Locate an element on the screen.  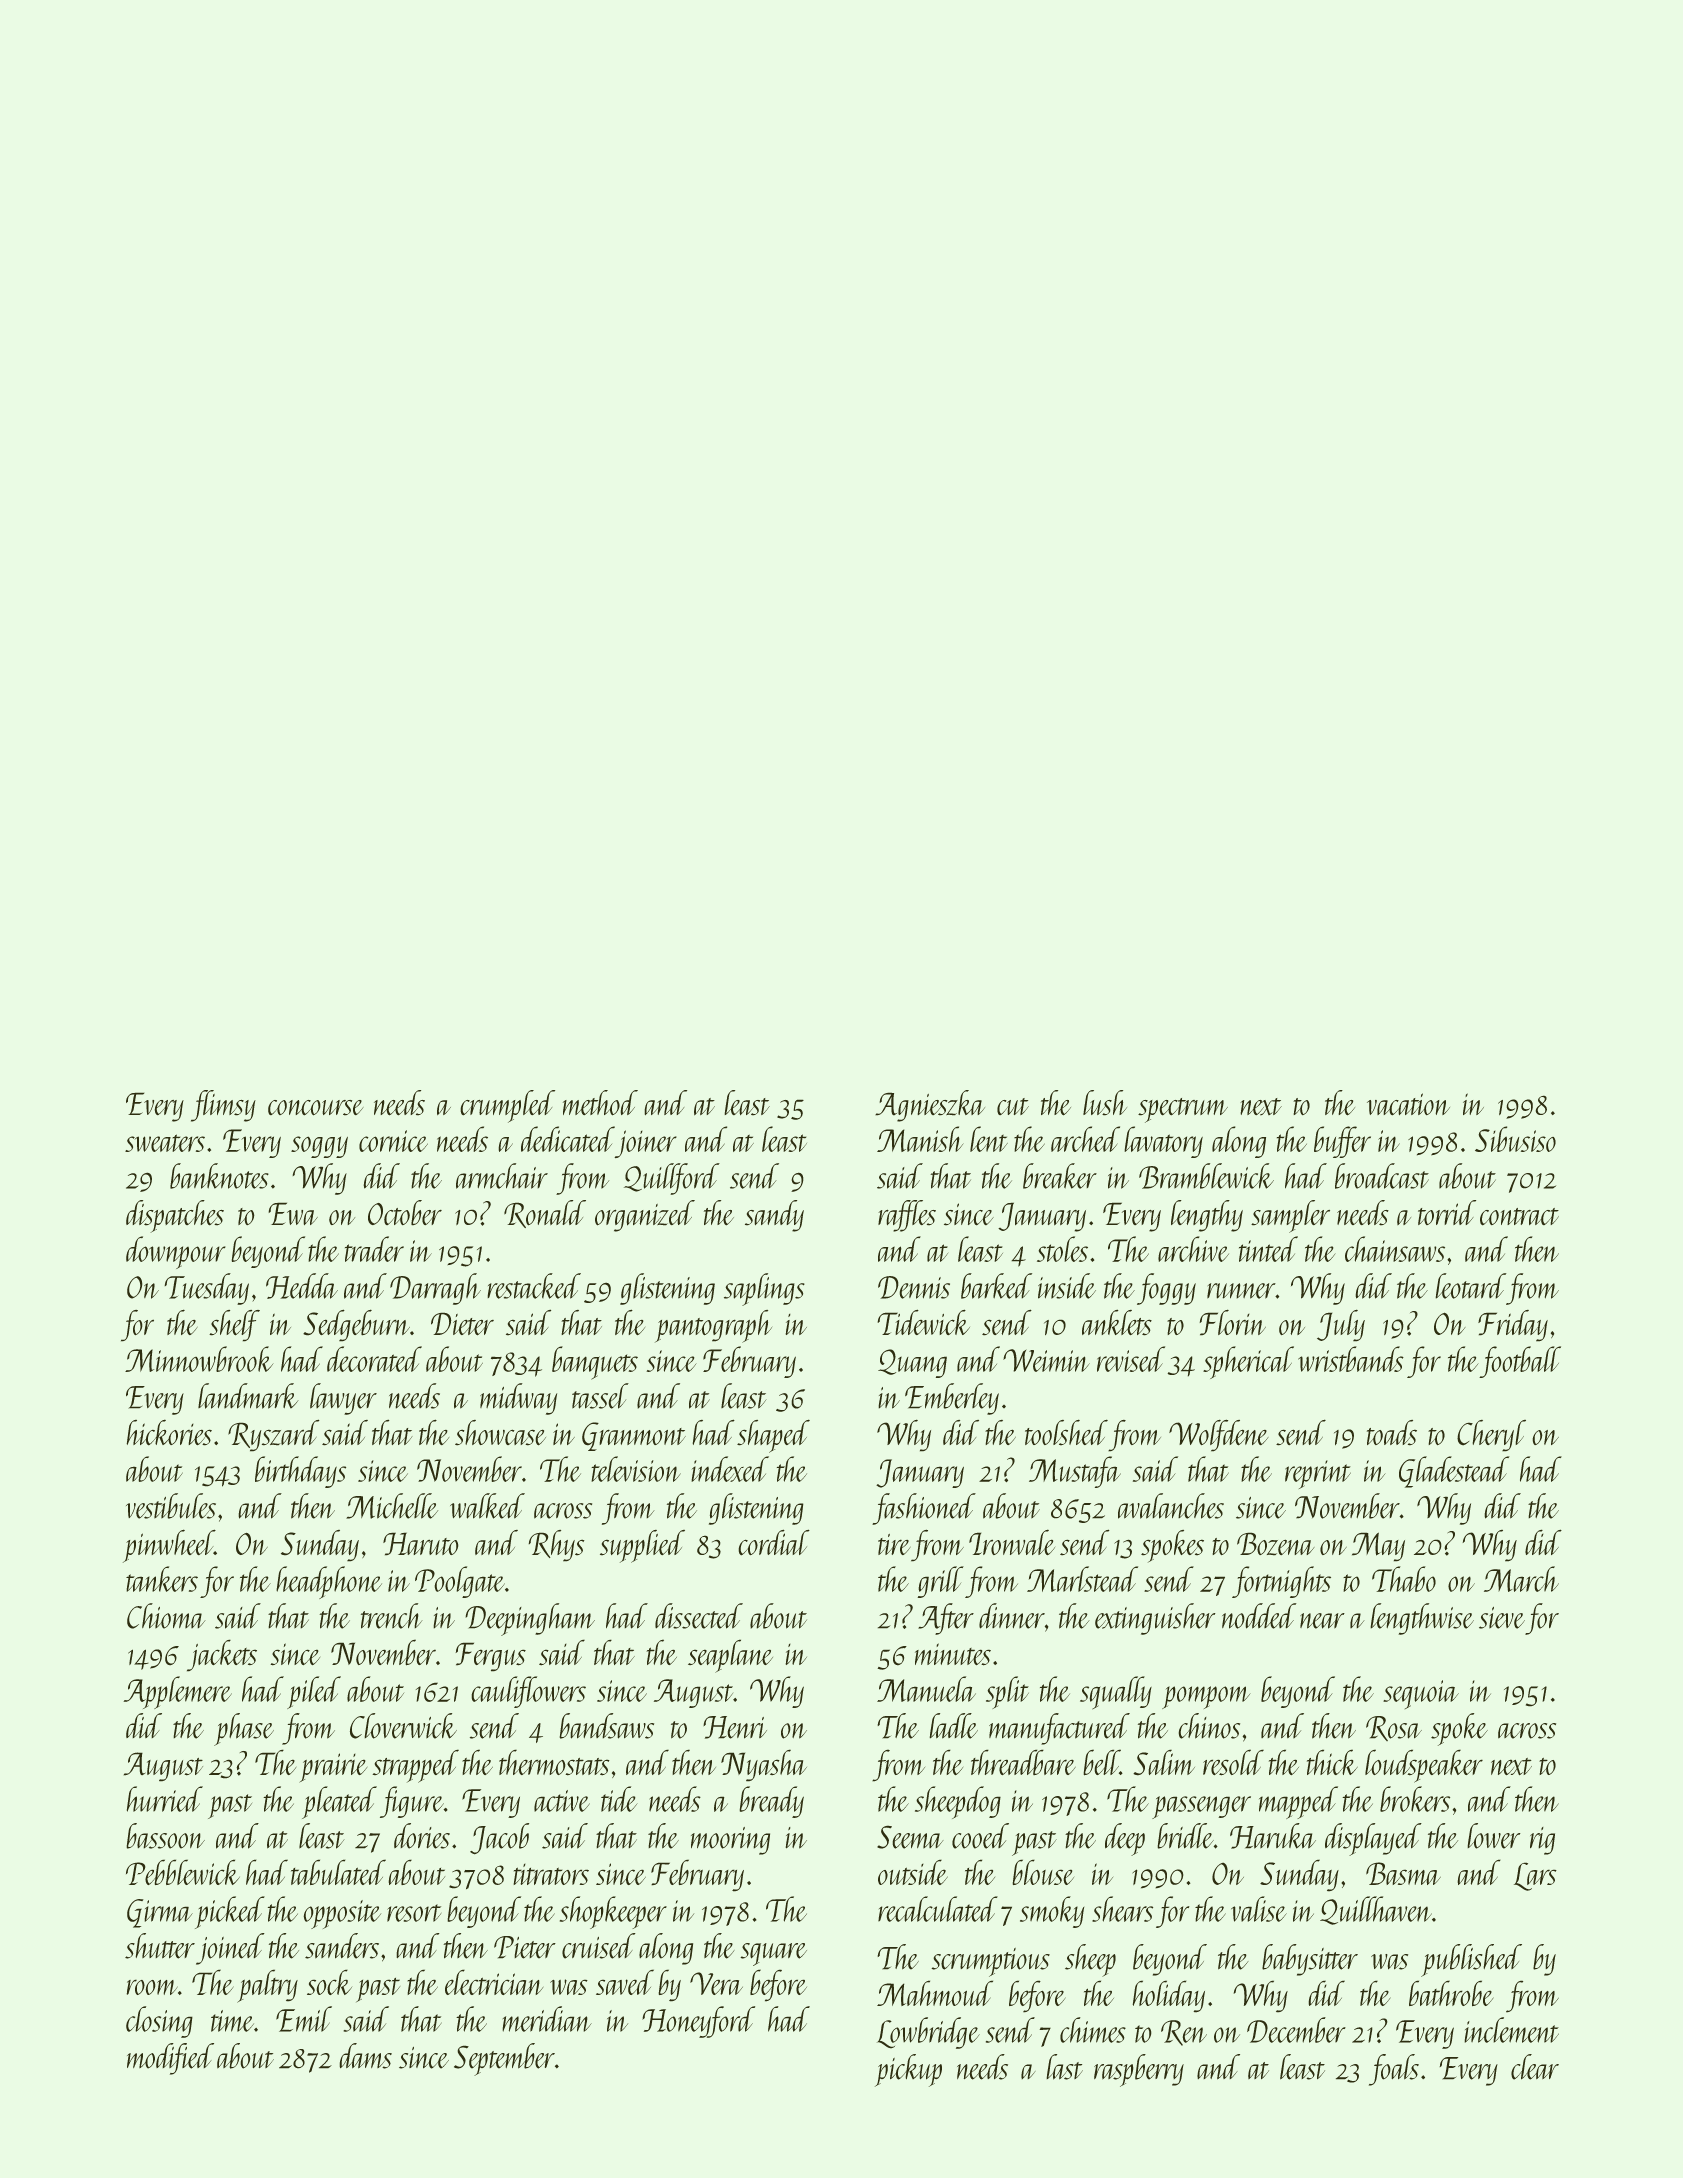
flimsy is located at coordinates (223, 1106).
